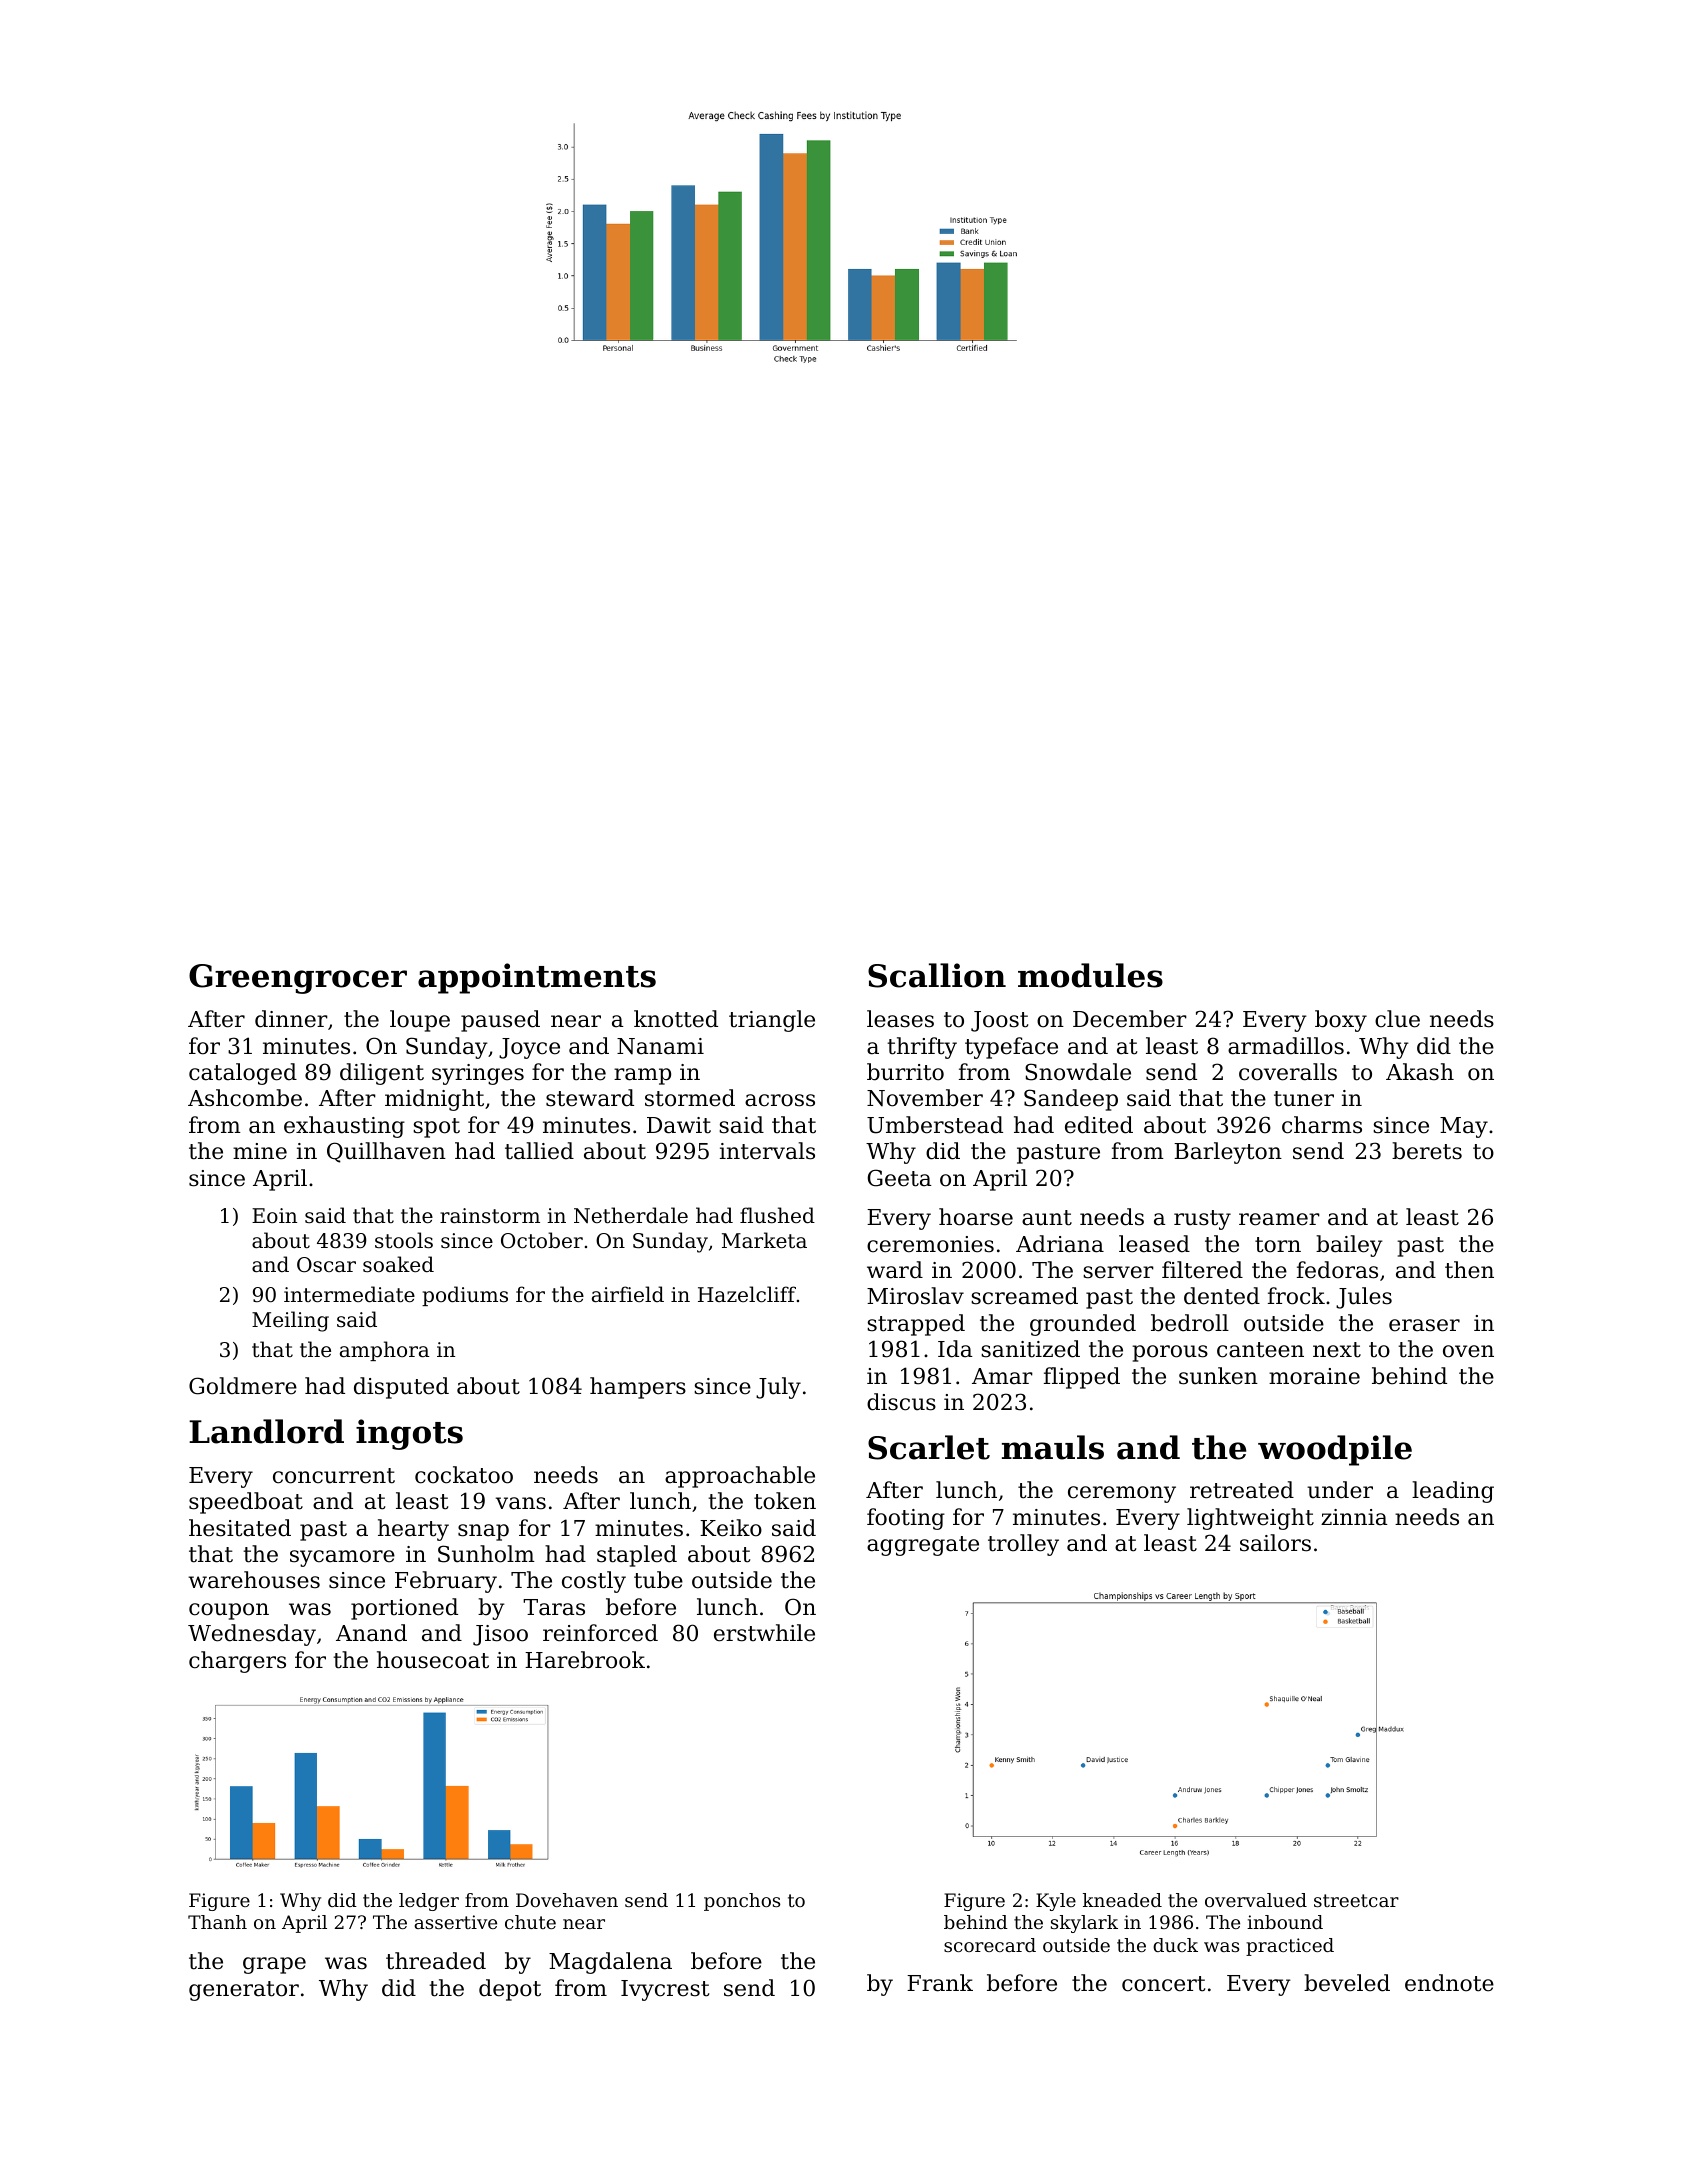 The width and height of the document is (1683, 2178). What do you see at coordinates (386, 1152) in the document?
I see `Quillhaven` at bounding box center [386, 1152].
